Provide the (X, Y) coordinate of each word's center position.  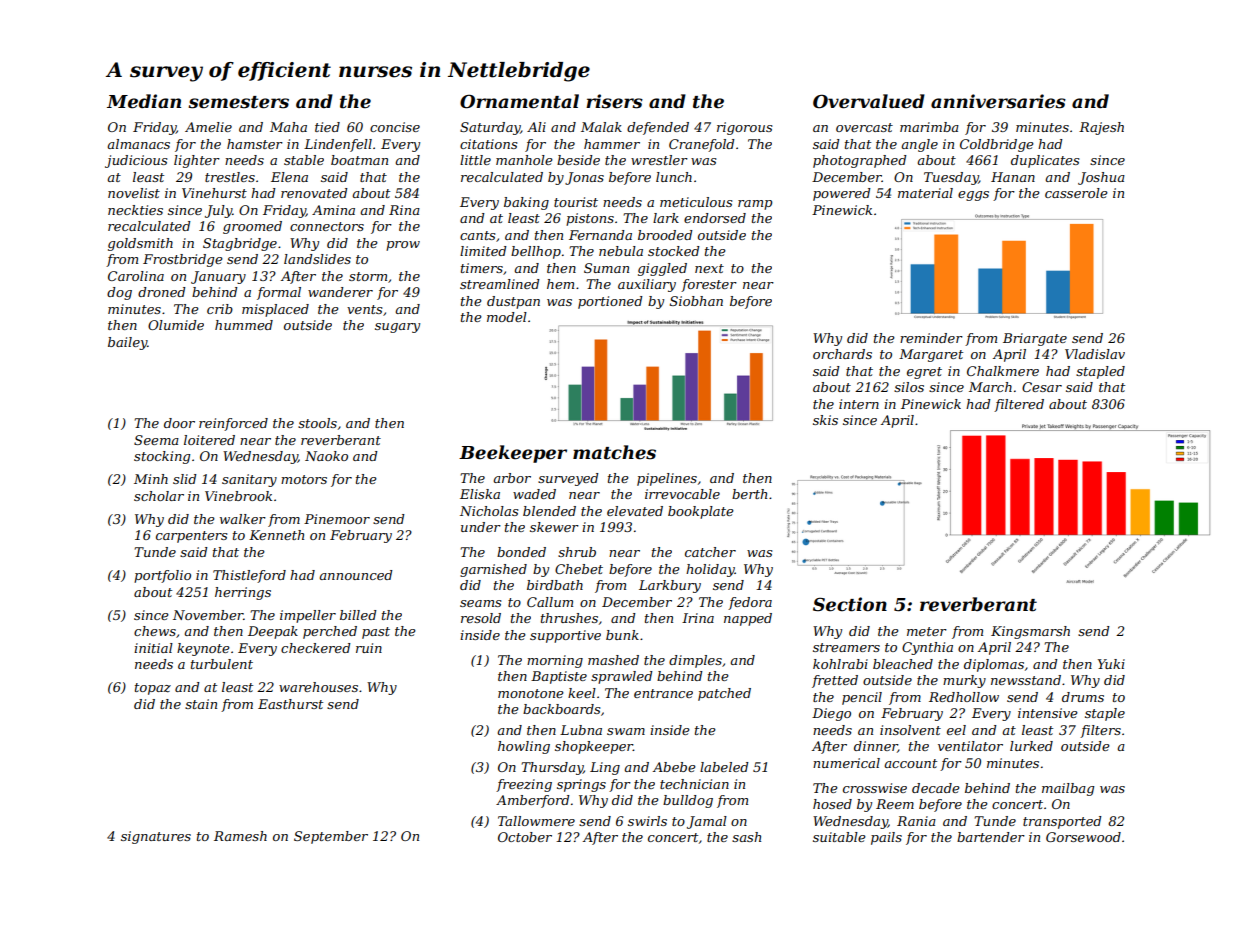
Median (144, 101)
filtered (1019, 405)
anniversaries (998, 101)
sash (746, 837)
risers (614, 101)
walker (243, 519)
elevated (635, 511)
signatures (156, 837)
